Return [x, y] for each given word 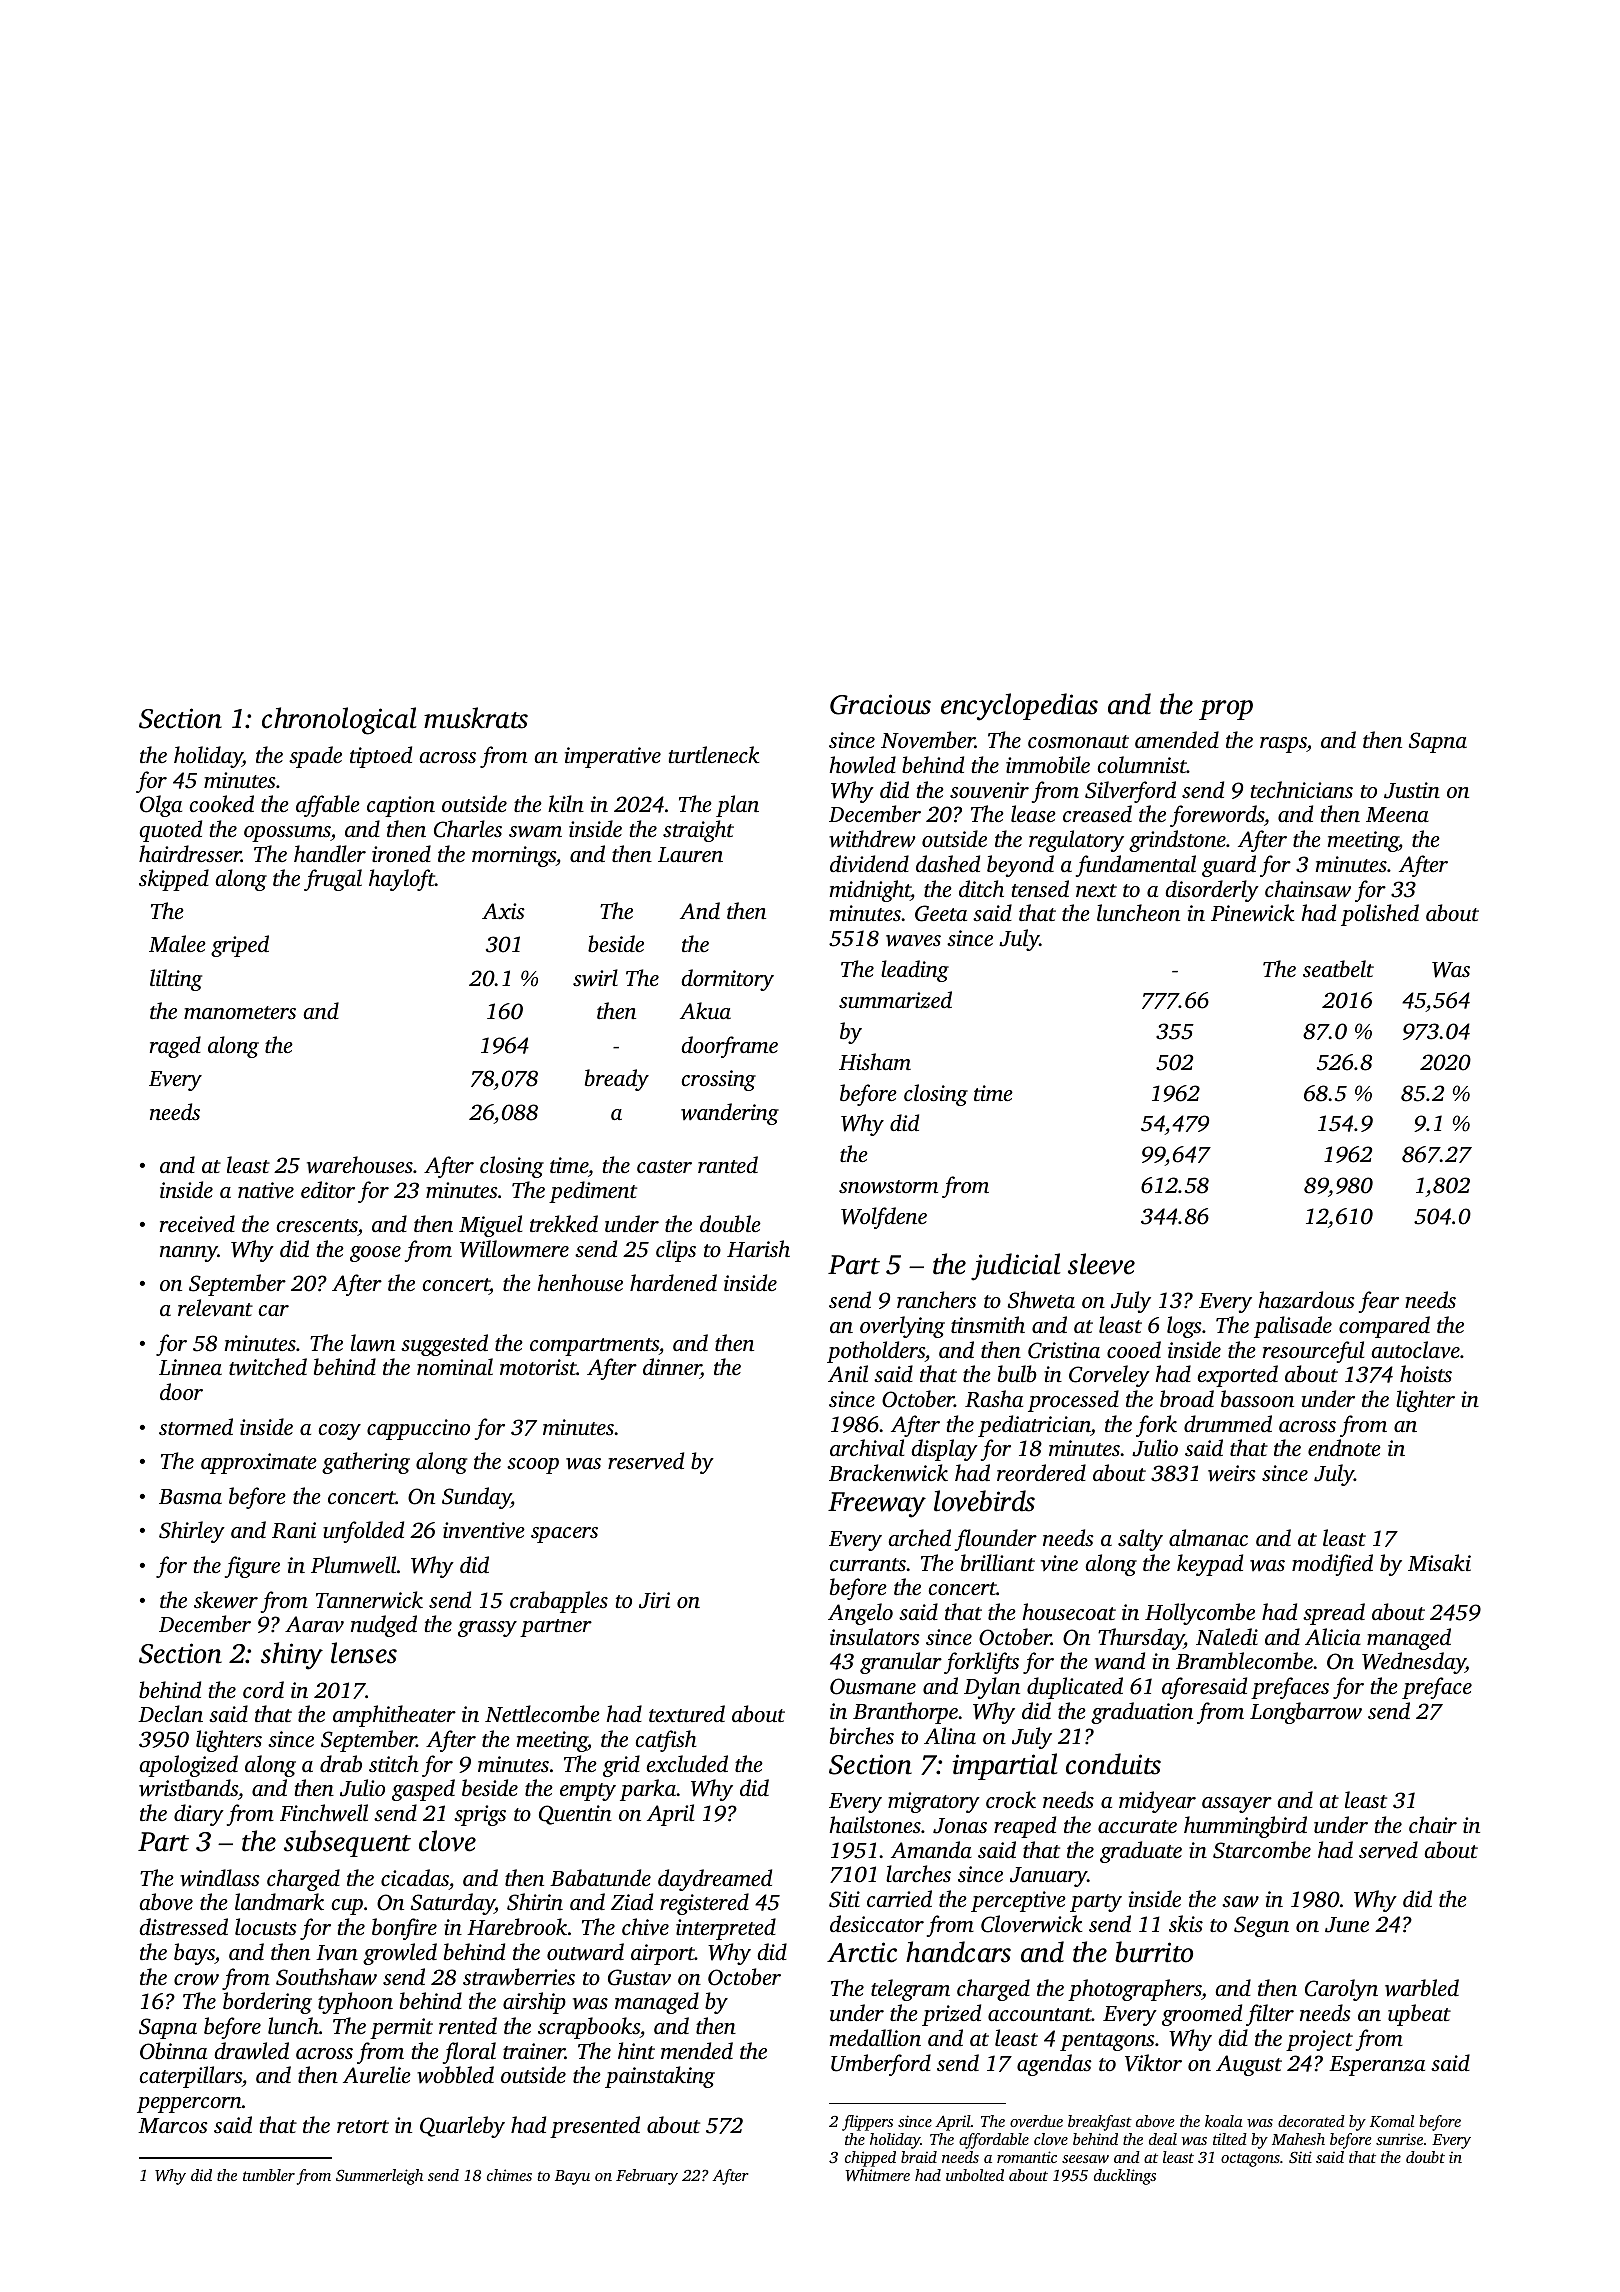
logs [1184, 1327]
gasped [423, 1790]
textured [687, 1713]
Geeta [941, 913]
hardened [673, 1282]
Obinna [173, 2051]
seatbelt [1338, 968]
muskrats [476, 718]
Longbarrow [1306, 1713]
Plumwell [353, 1565]
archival [867, 1447]
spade [315, 757]
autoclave [1416, 1350]
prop [1226, 710]
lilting [176, 980]
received [197, 1223]
